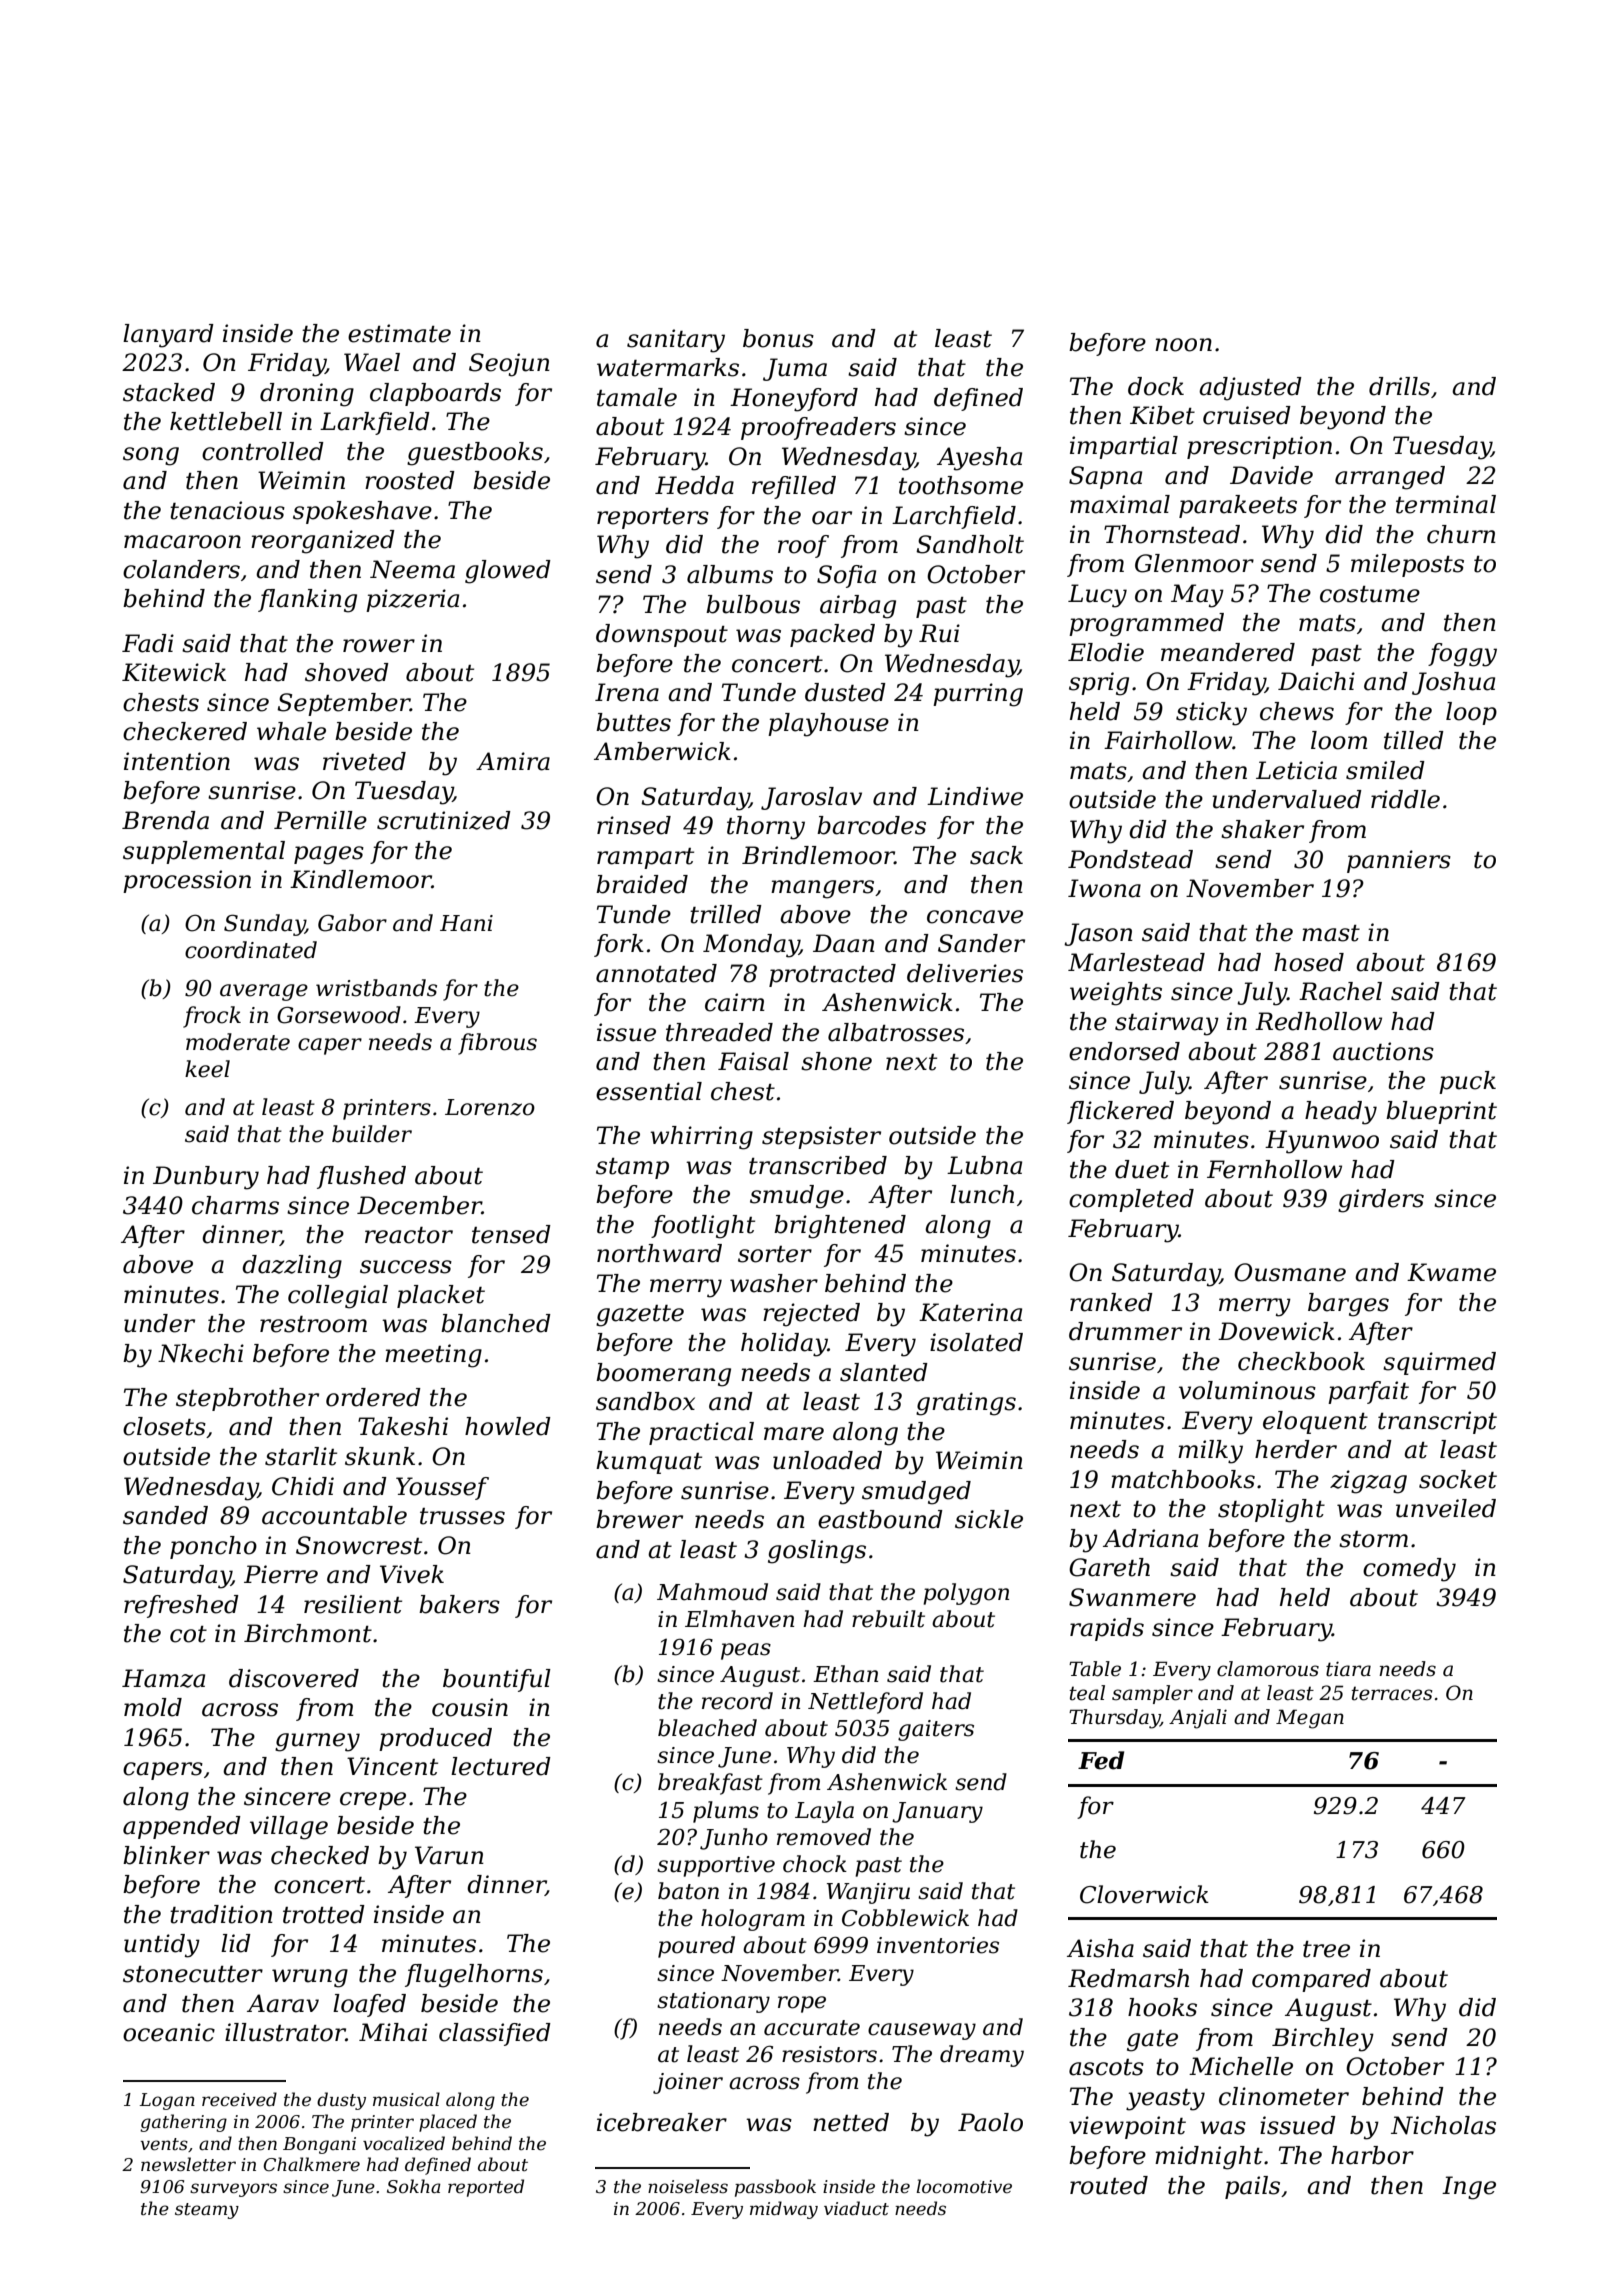 Image resolution: width=1620 pixels, height=2292 pixels. I want to click on blueprint, so click(1441, 1112).
